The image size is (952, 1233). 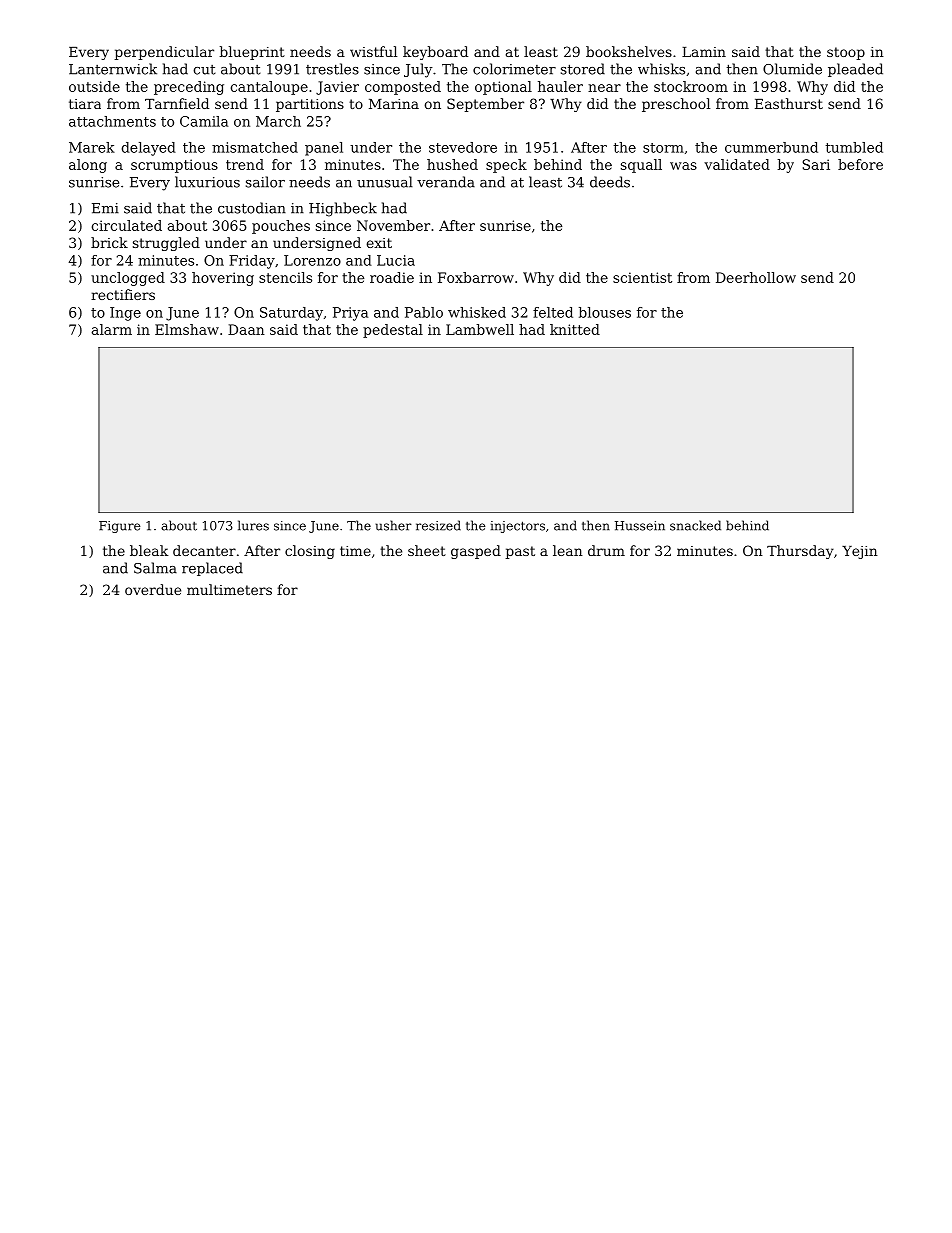 What do you see at coordinates (676, 105) in the page?
I see `preschool` at bounding box center [676, 105].
